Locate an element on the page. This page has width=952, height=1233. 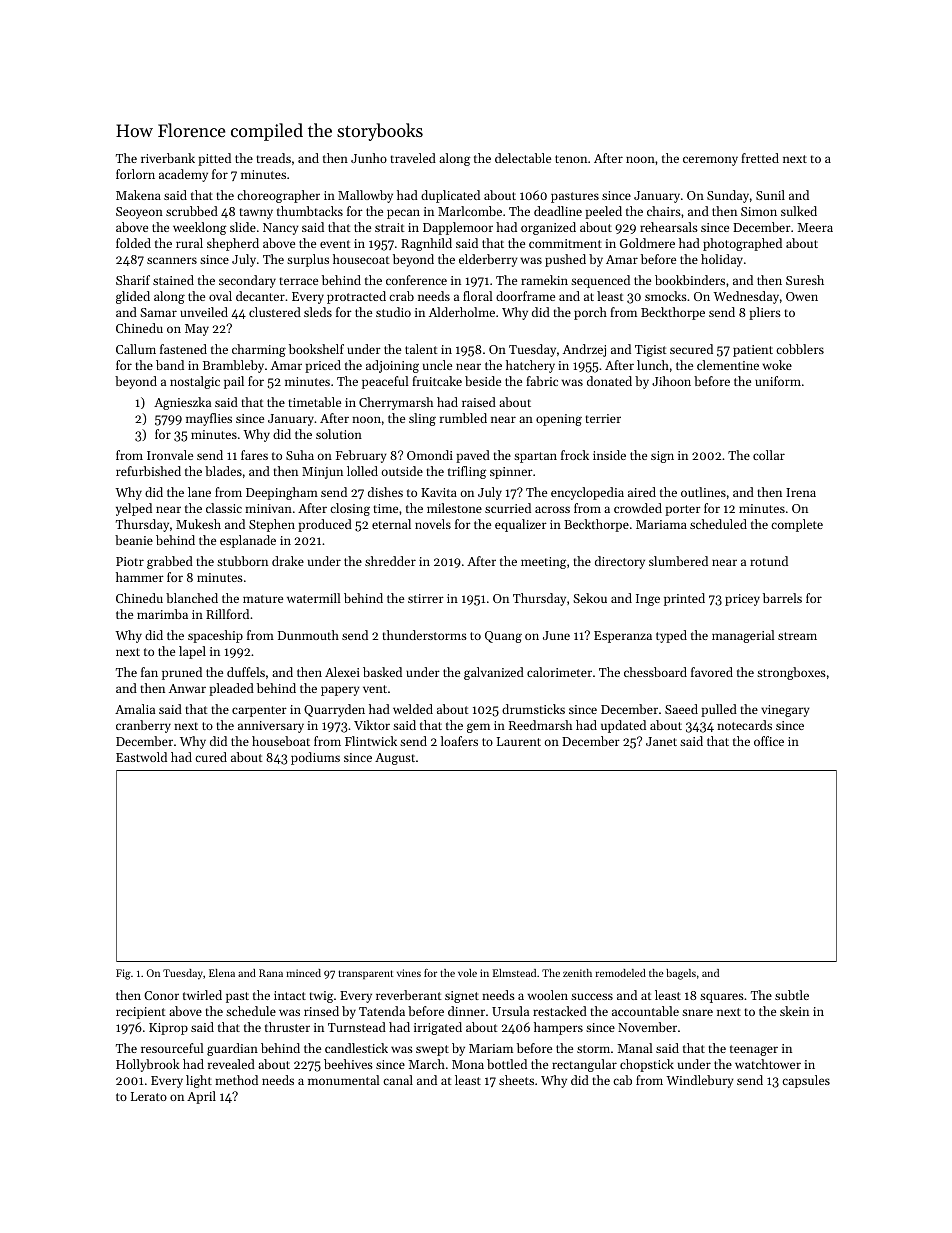
Laurent is located at coordinates (519, 741).
